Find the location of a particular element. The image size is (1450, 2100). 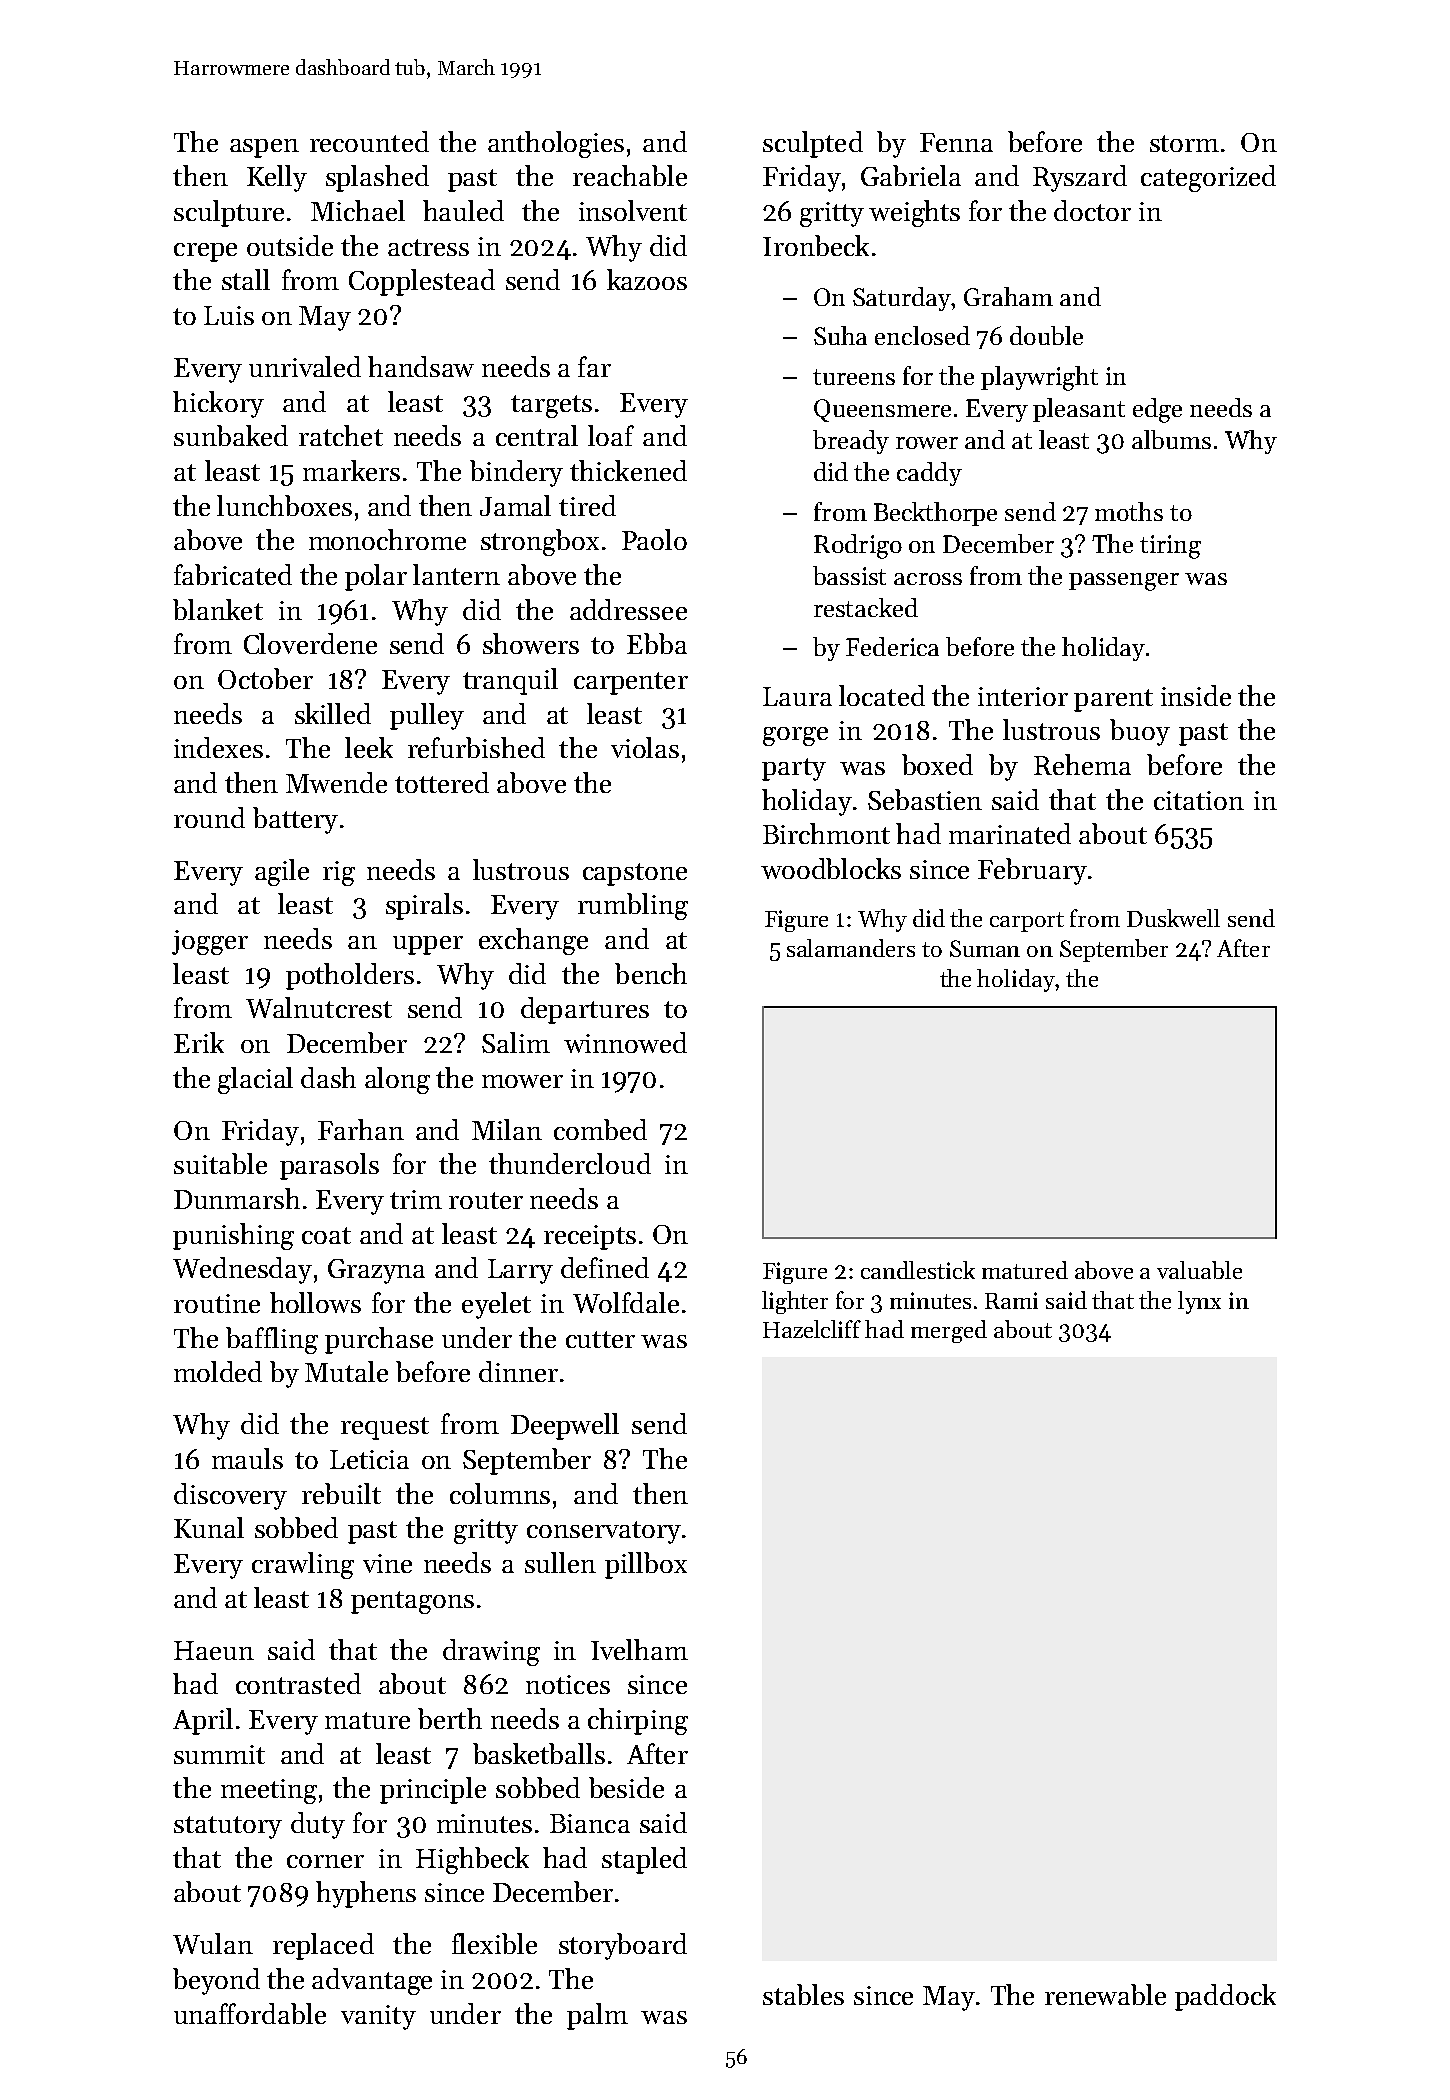

jogger is located at coordinates (210, 942).
